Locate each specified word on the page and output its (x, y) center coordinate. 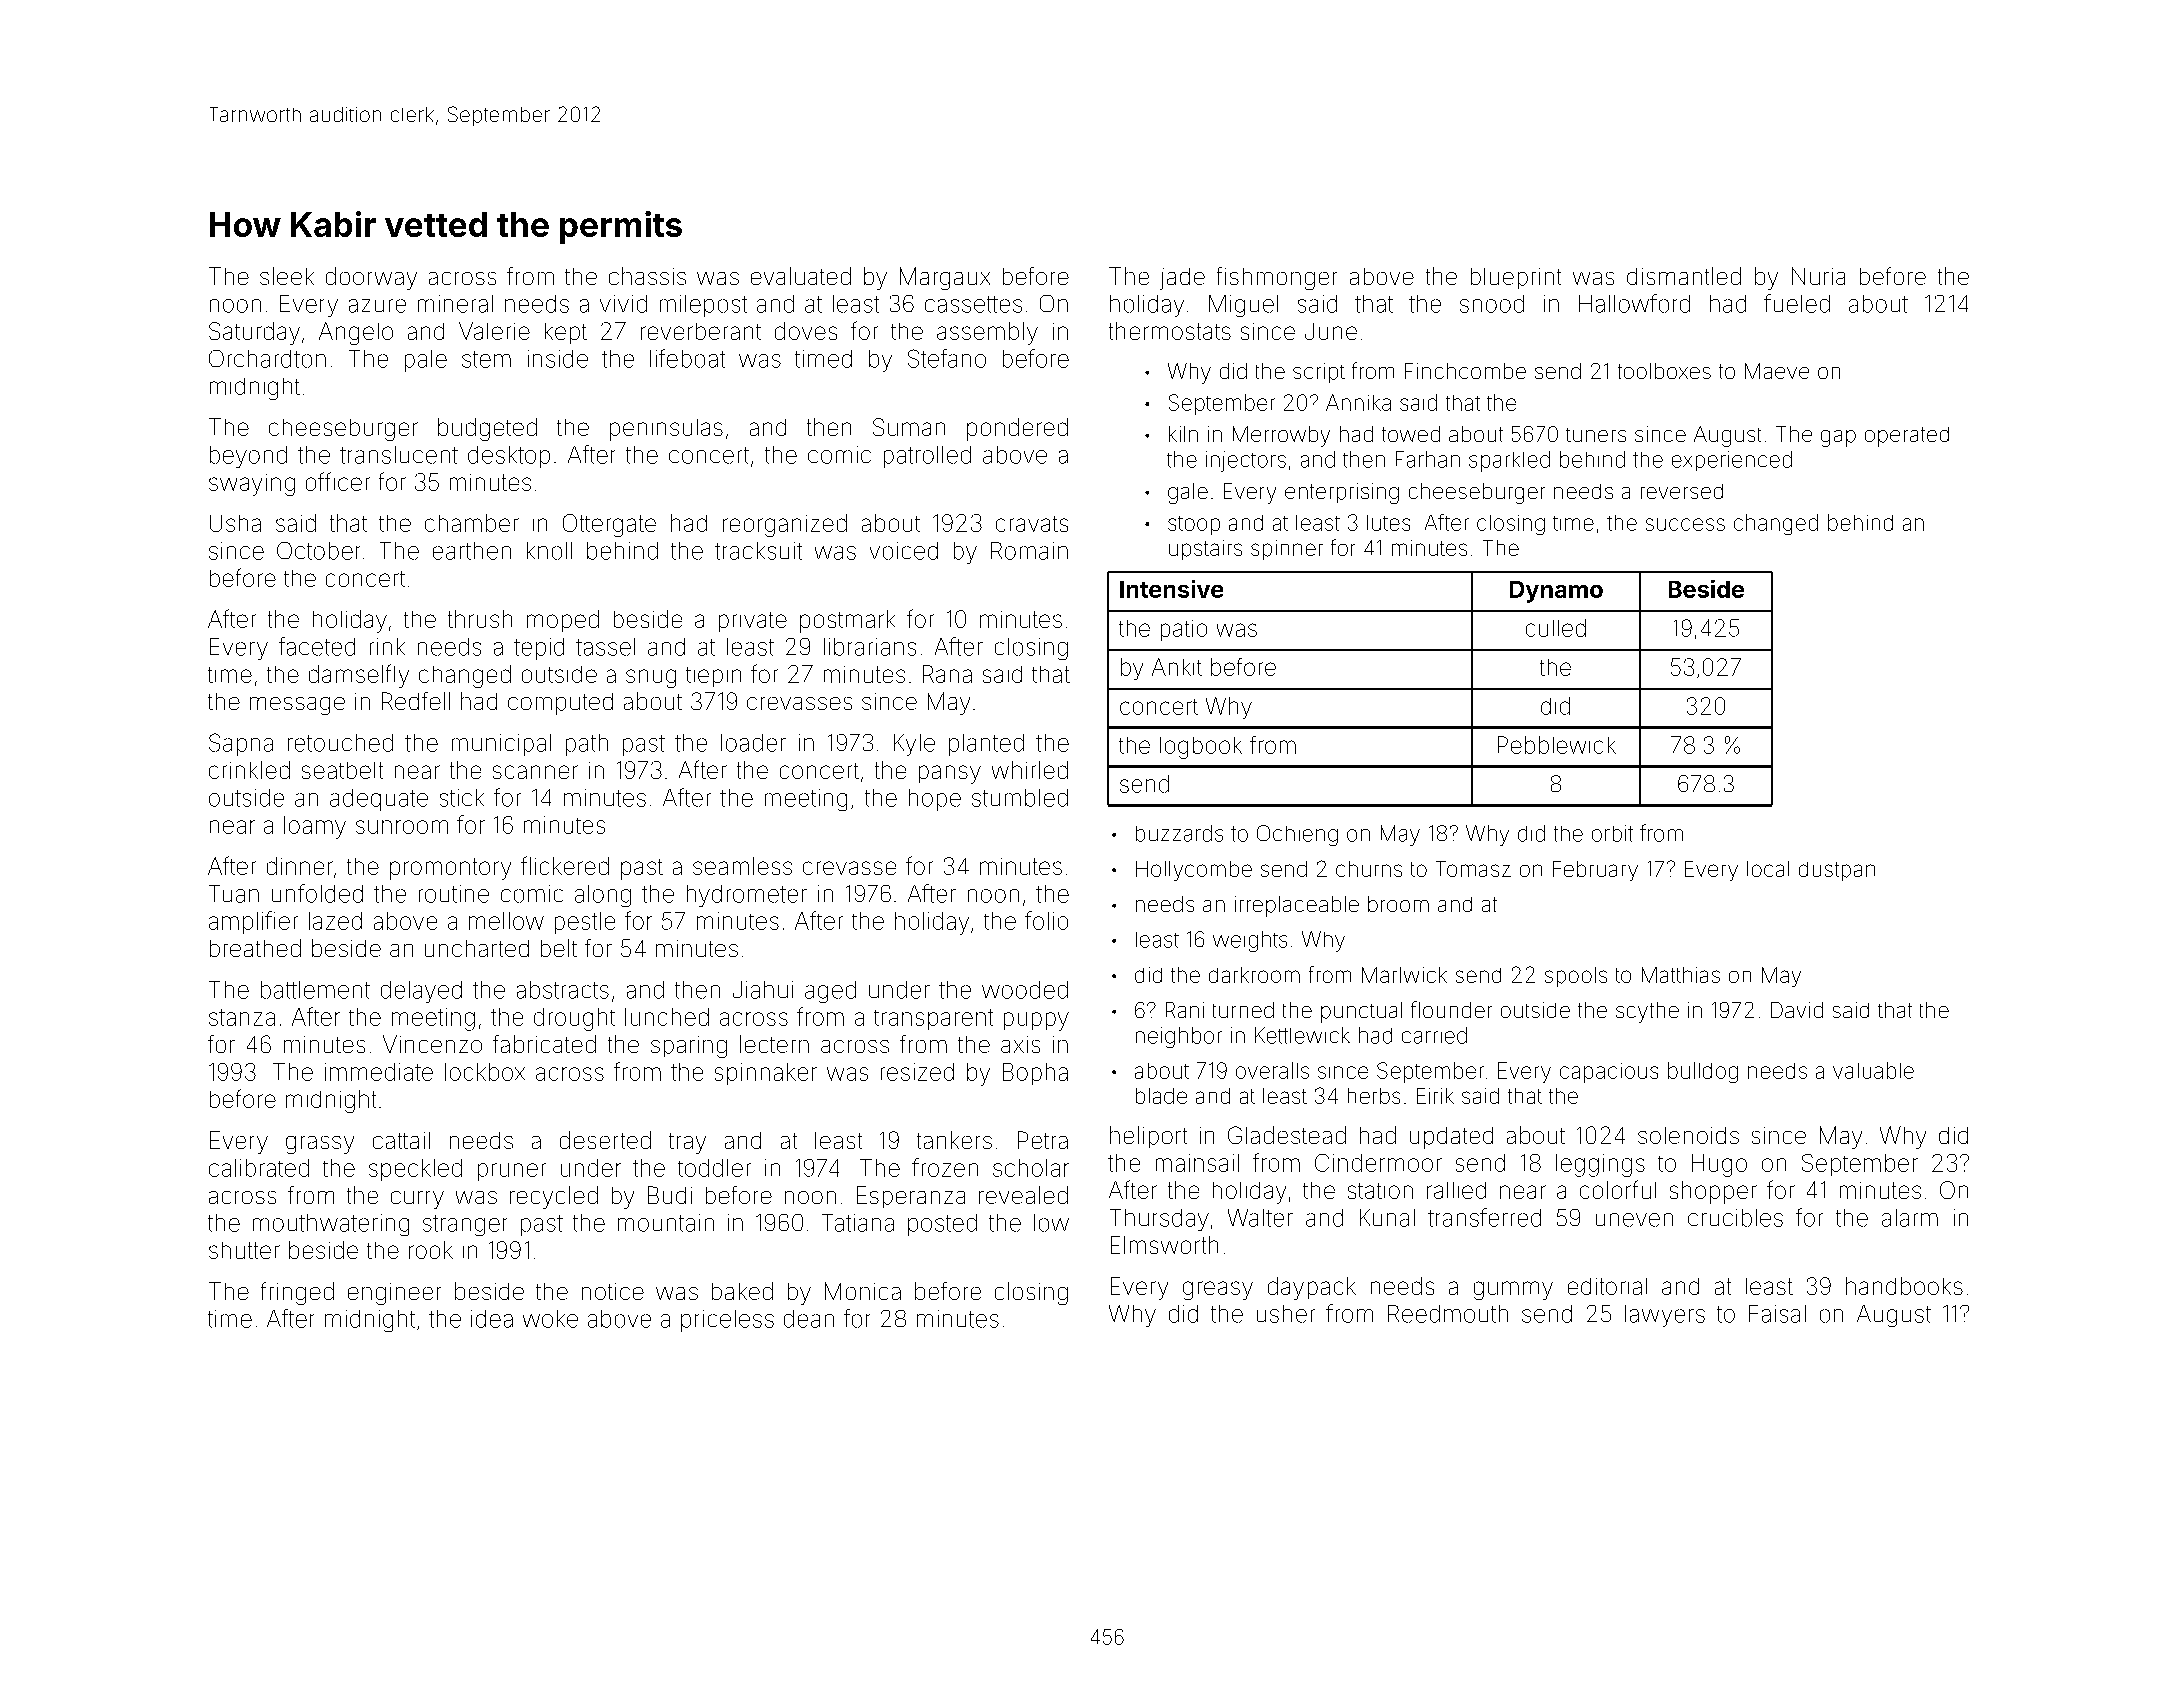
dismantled (1684, 276)
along (603, 896)
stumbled (1020, 798)
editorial (1607, 1286)
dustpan (1837, 871)
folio (1046, 920)
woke (550, 1319)
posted (942, 1225)
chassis (647, 276)
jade (1182, 279)
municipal (501, 745)
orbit (1612, 833)
